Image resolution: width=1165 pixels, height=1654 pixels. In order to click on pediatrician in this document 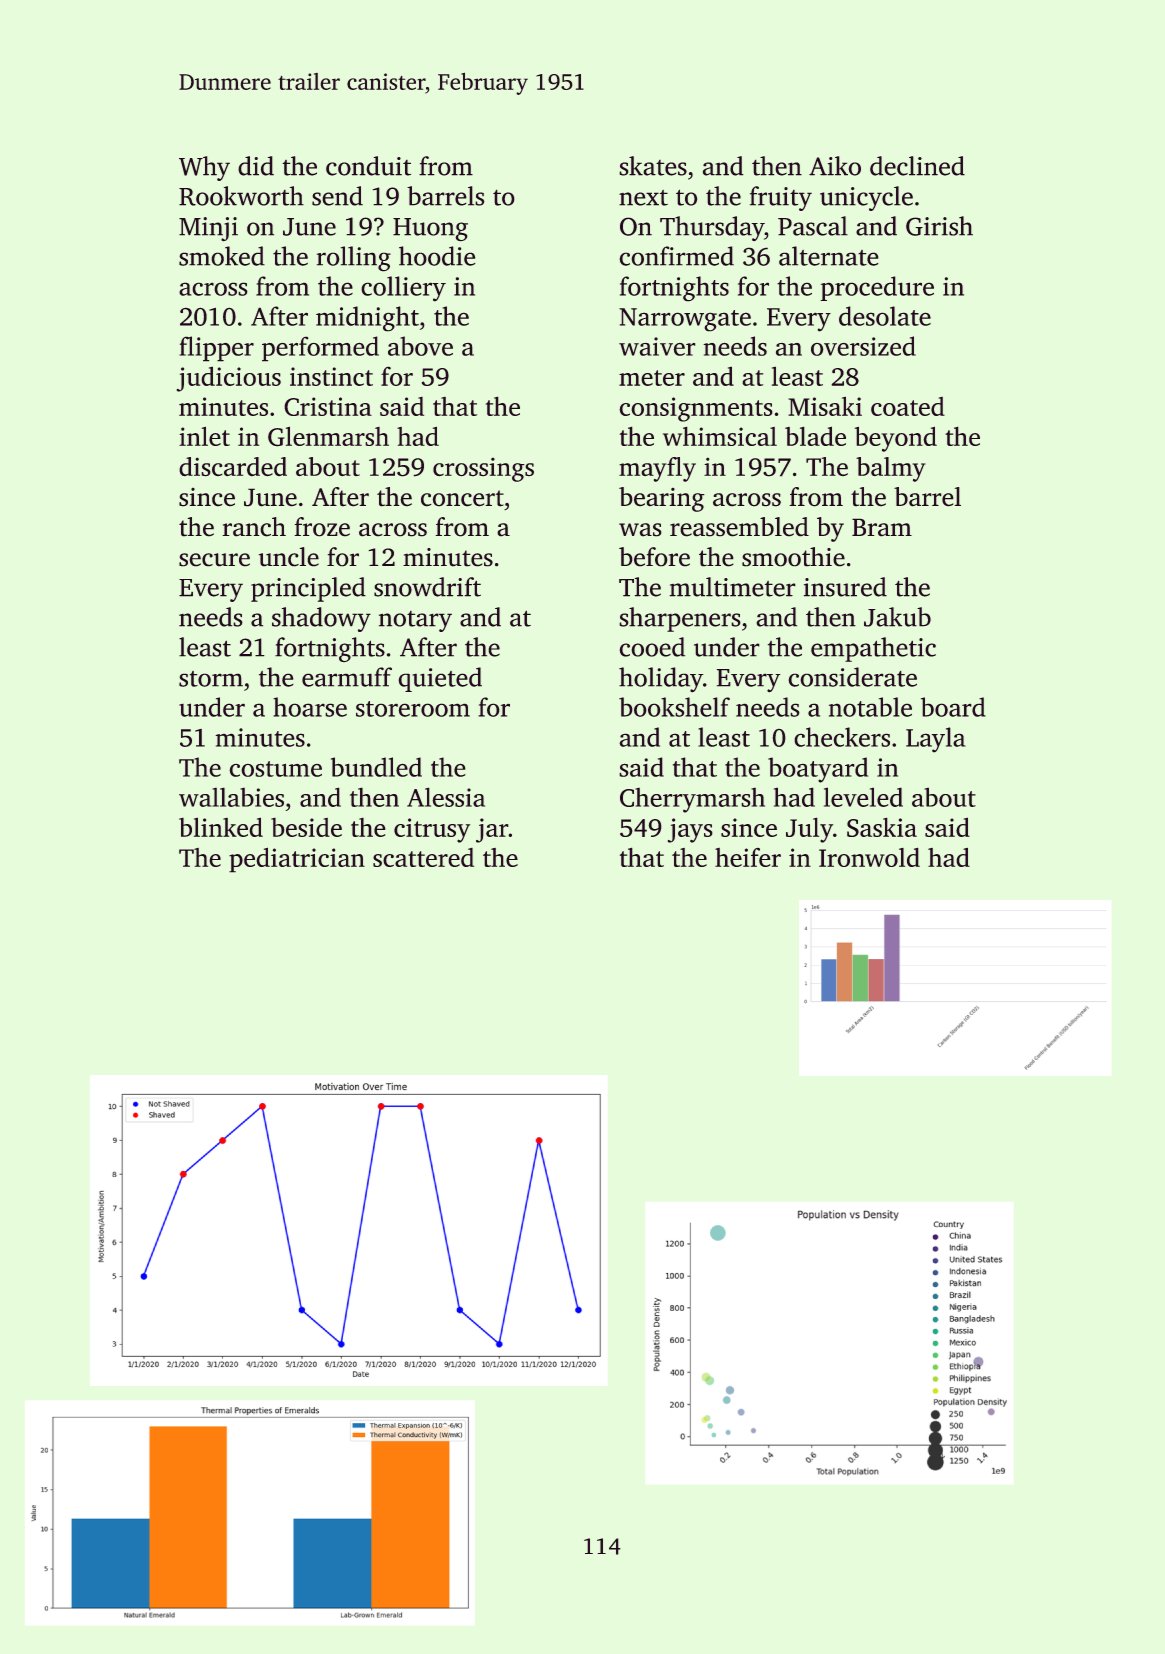, I will do `click(297, 860)`.
